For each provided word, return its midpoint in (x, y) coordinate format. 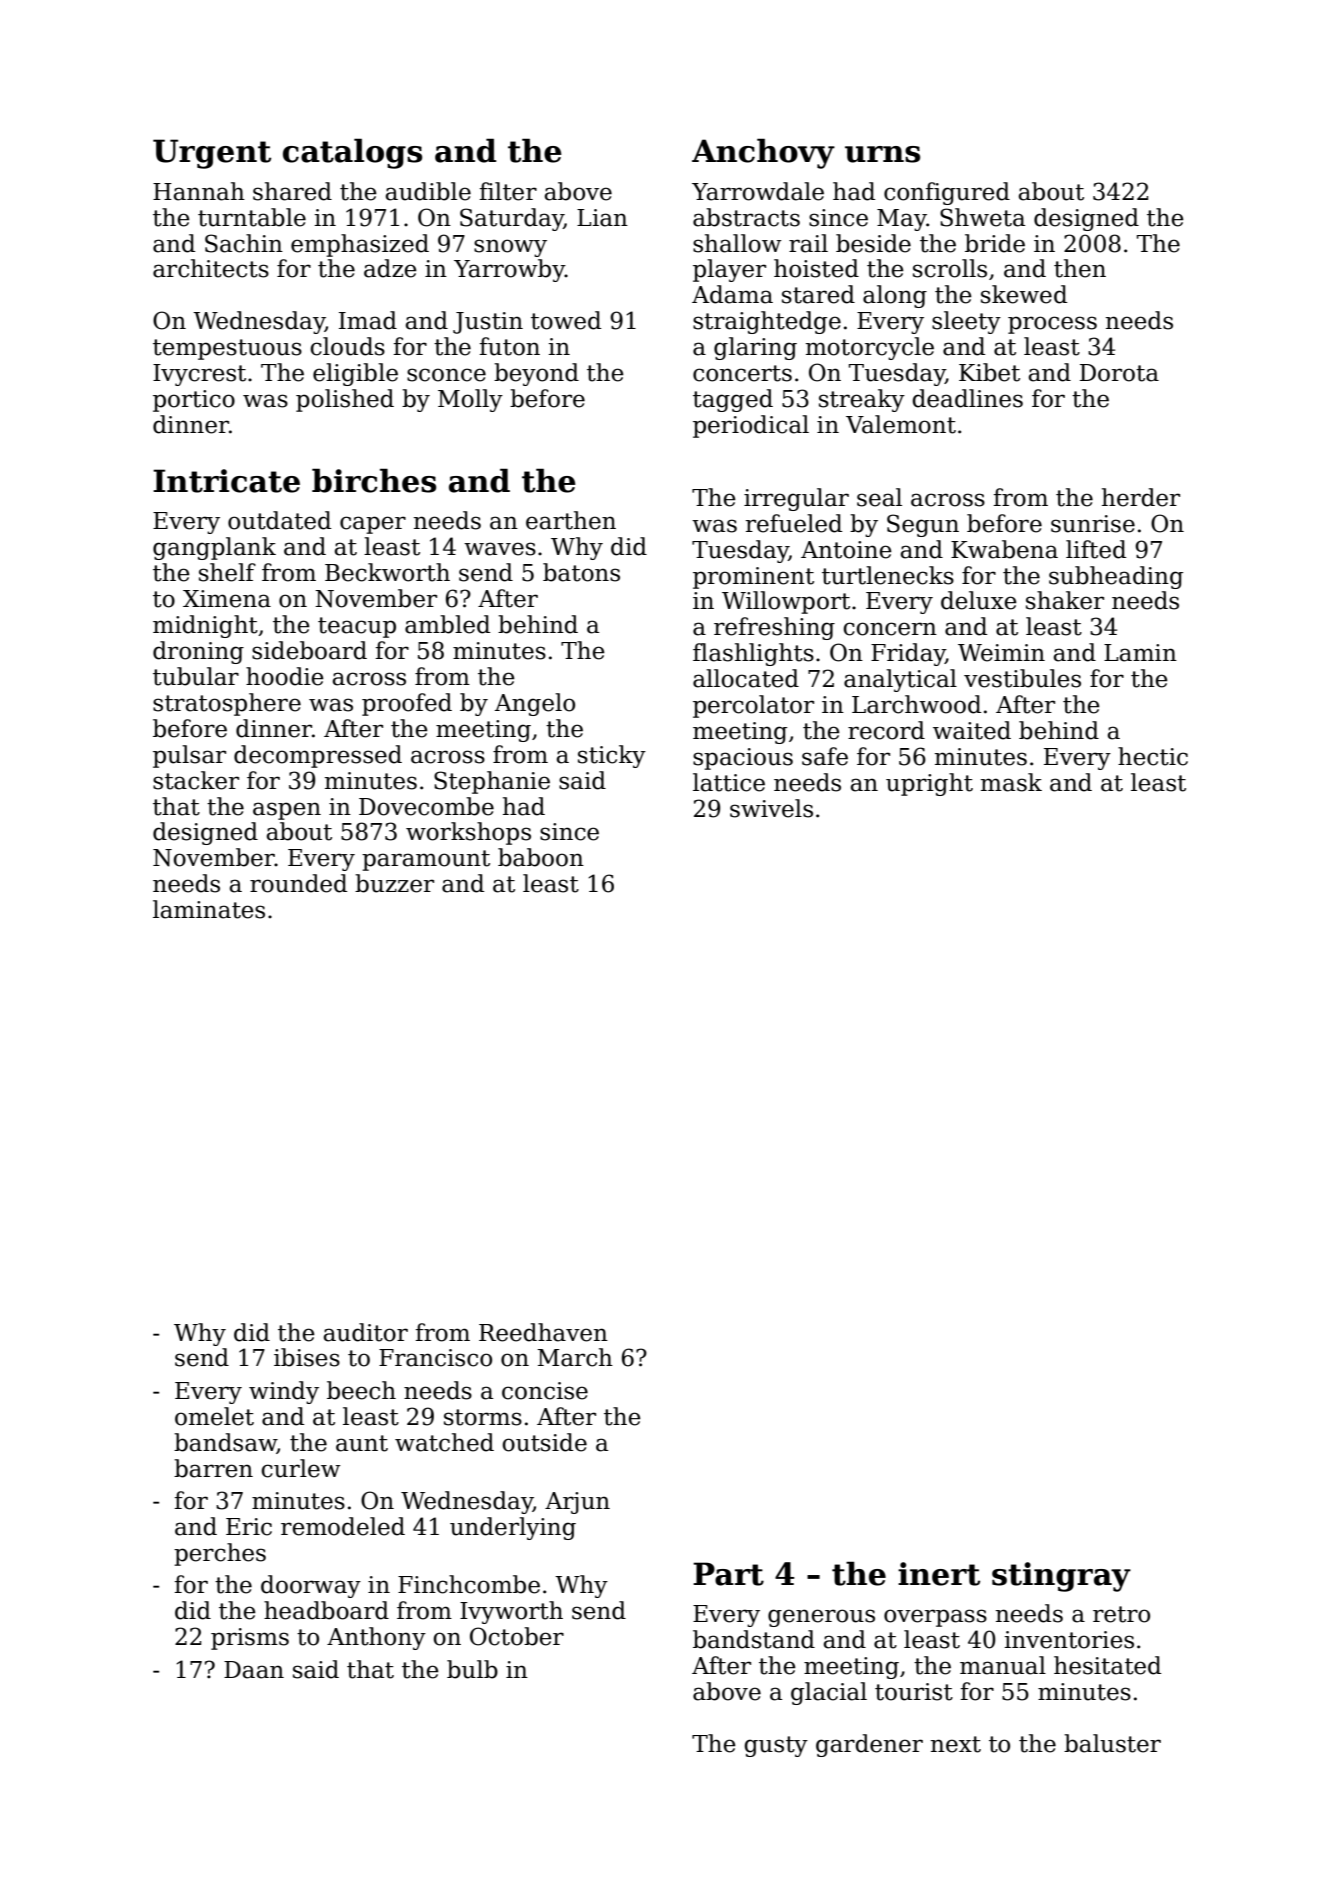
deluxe (979, 600)
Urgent (212, 154)
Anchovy (763, 153)
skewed (1024, 294)
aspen (287, 811)
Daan (254, 1670)
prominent (753, 578)
